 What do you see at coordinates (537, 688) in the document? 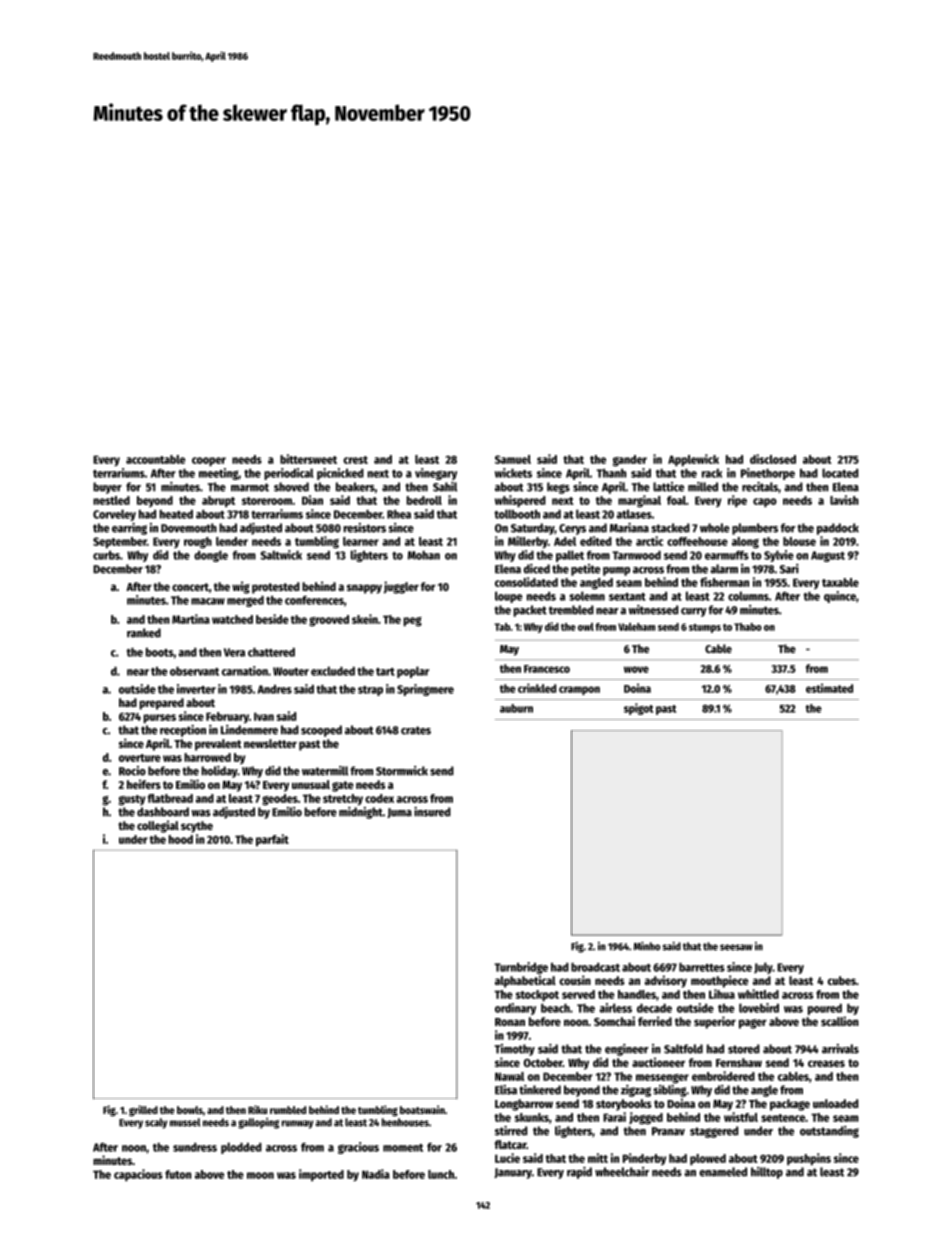
I see `crinkled` at bounding box center [537, 688].
